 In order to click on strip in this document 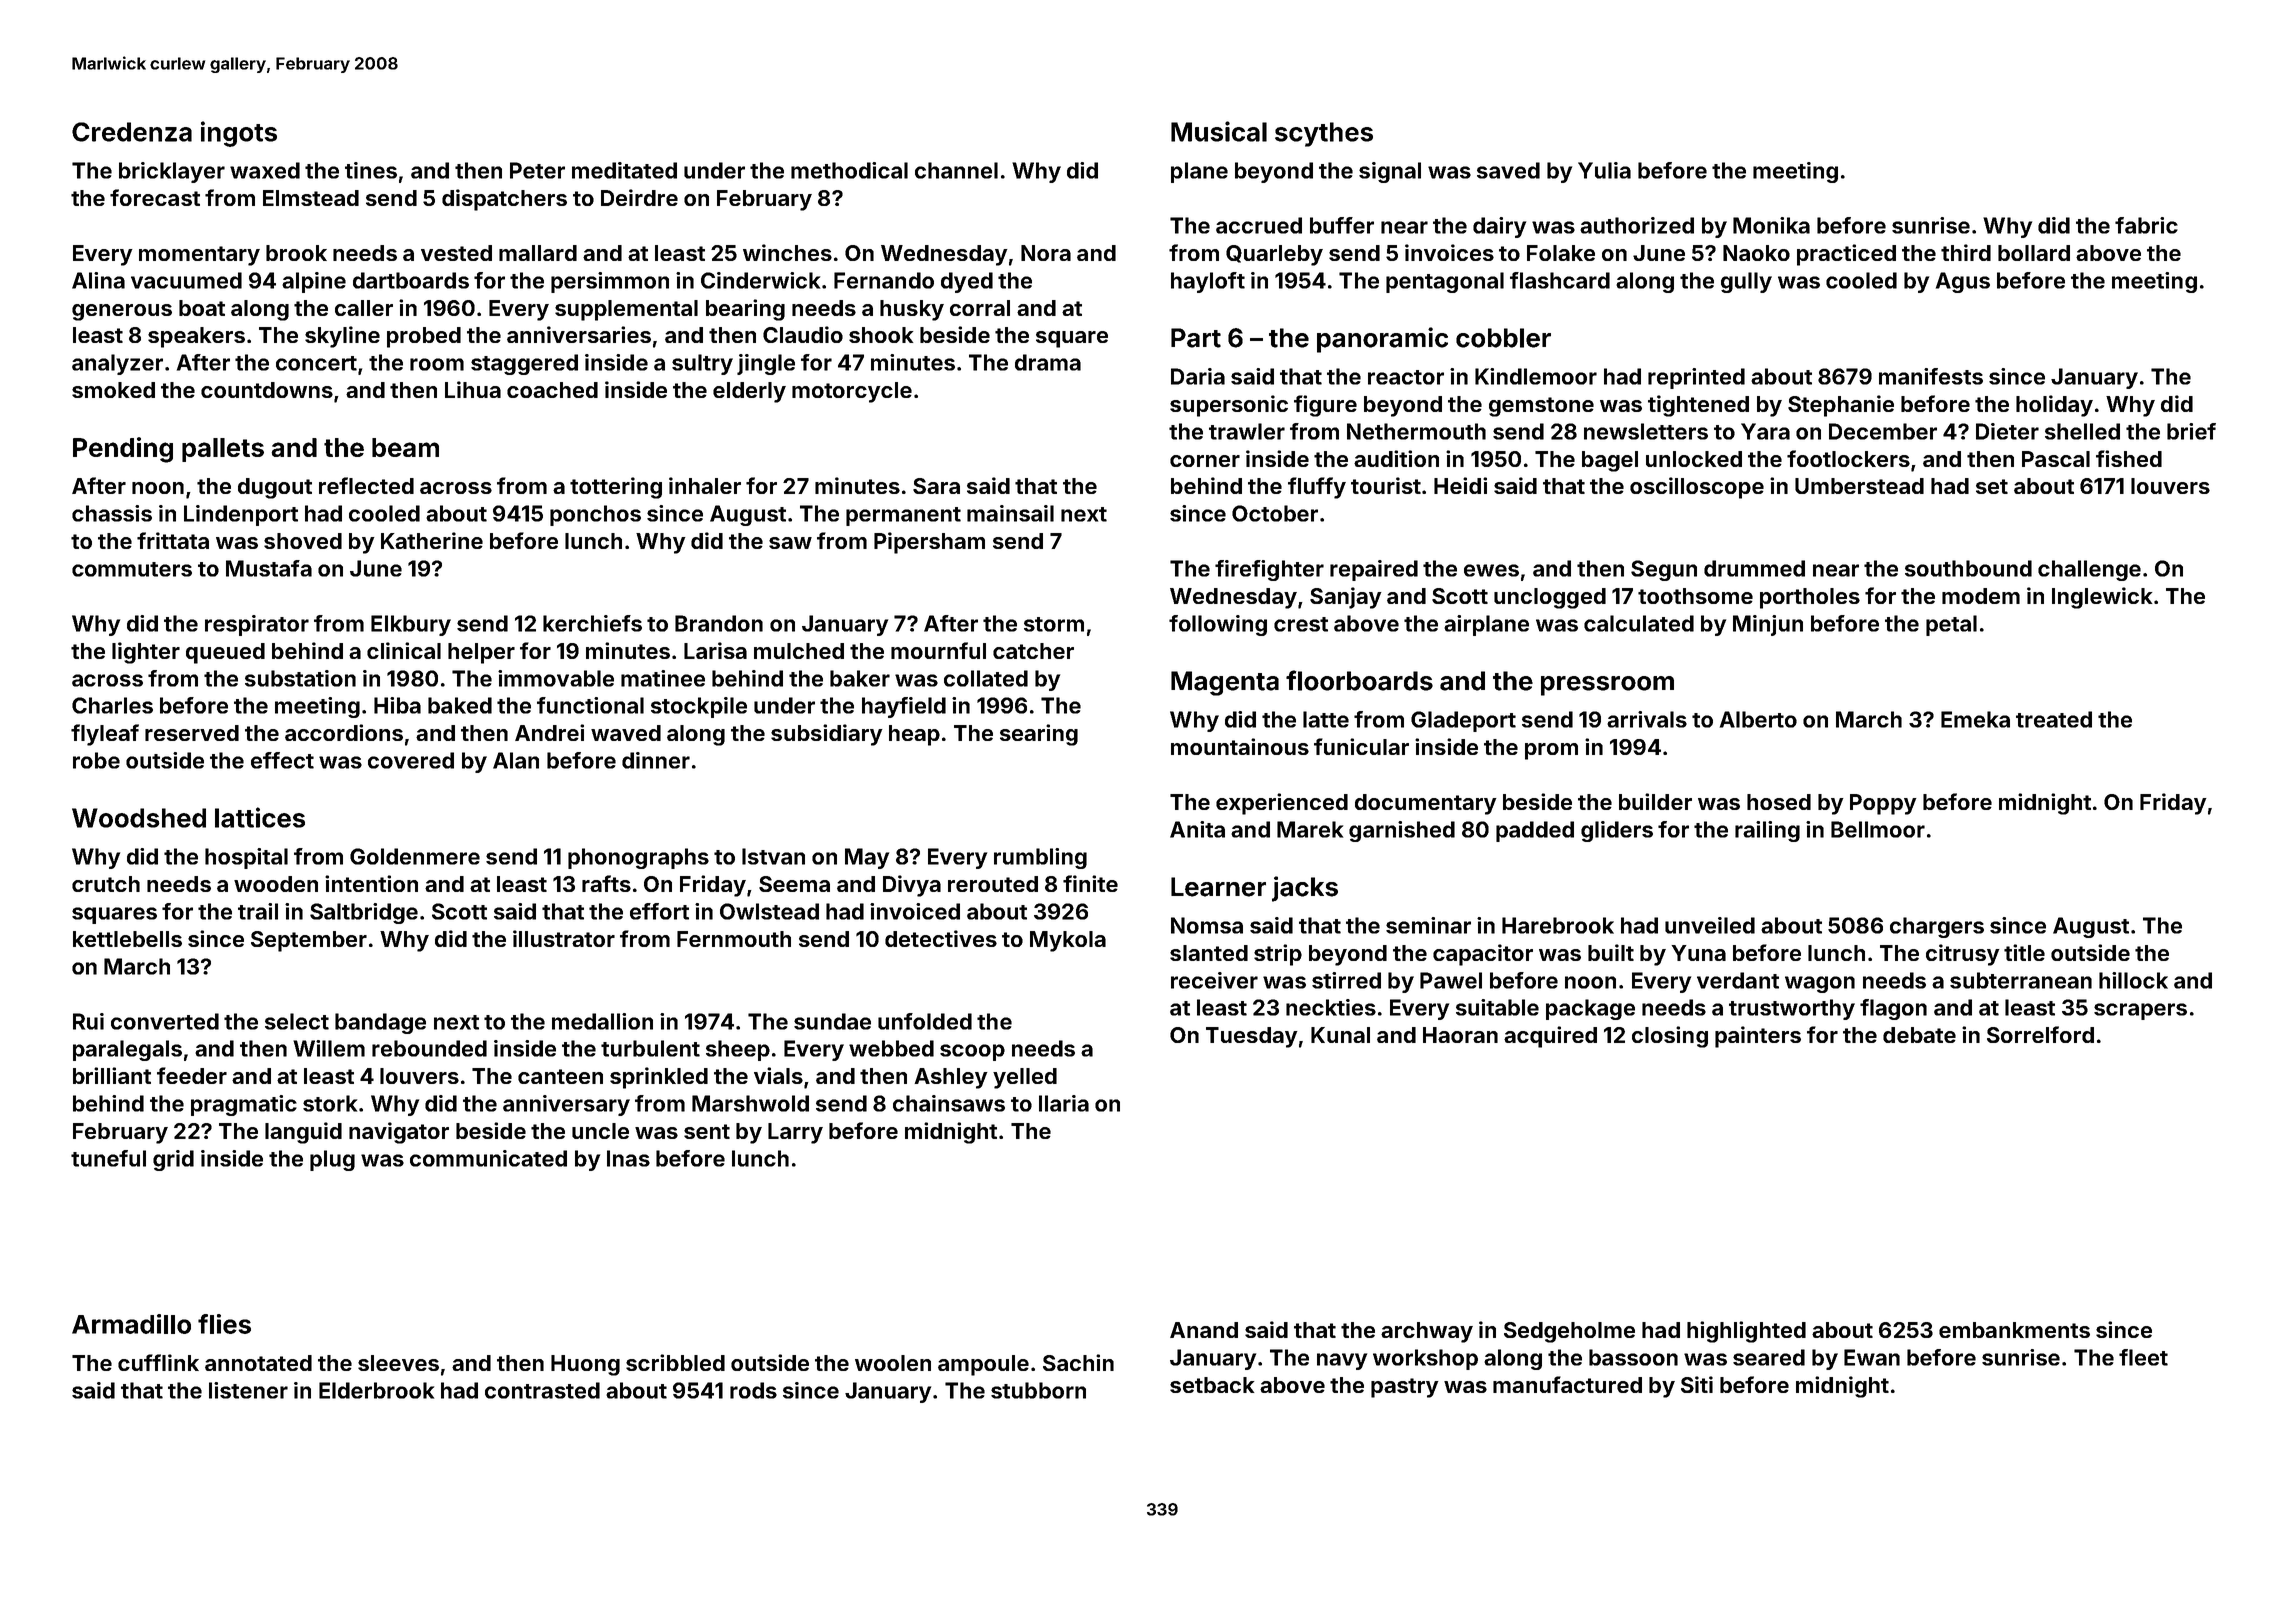, I will do `click(1278, 955)`.
